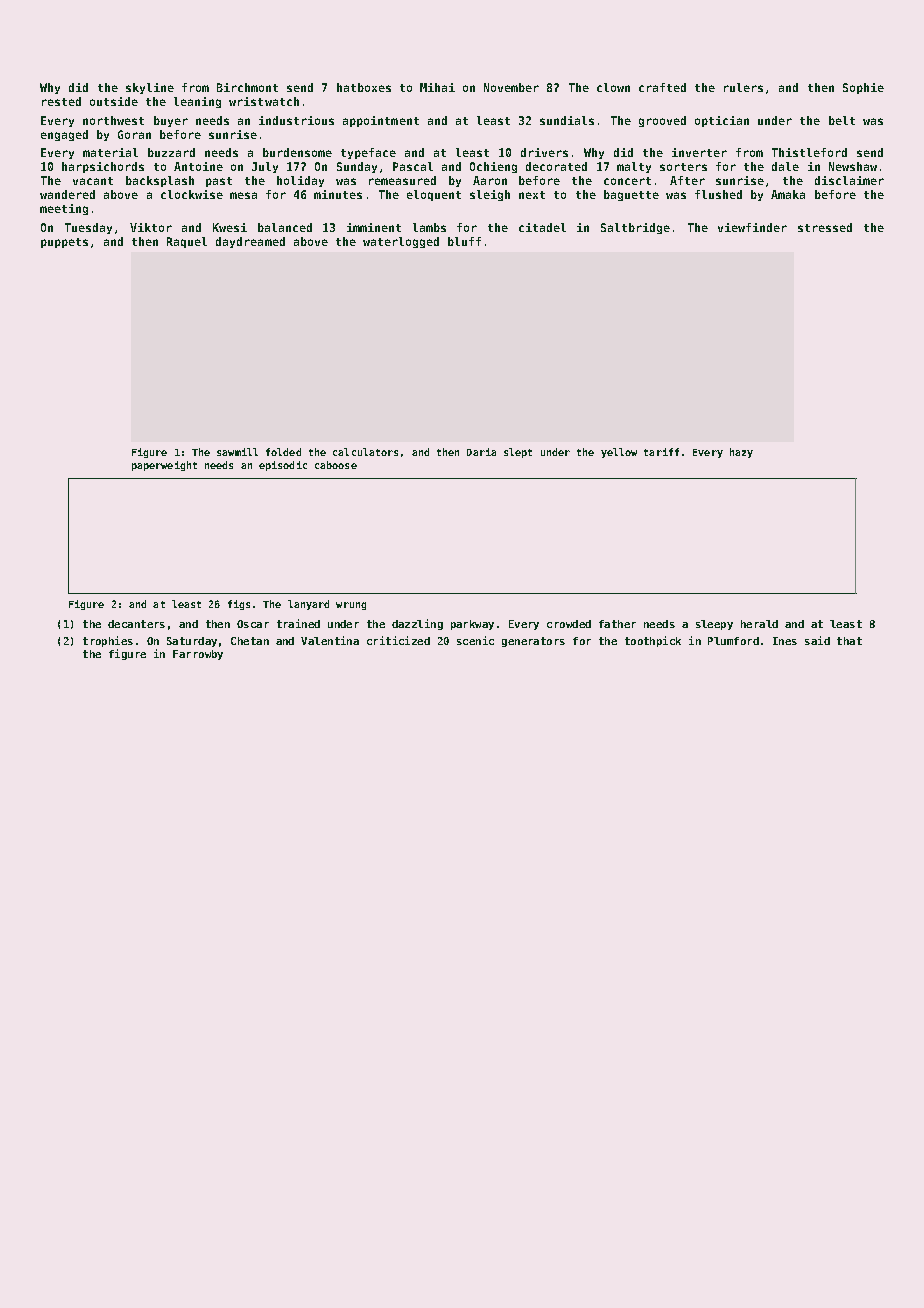 The image size is (924, 1308). Describe the element at coordinates (198, 655) in the document. I see `Farrowby` at that location.
